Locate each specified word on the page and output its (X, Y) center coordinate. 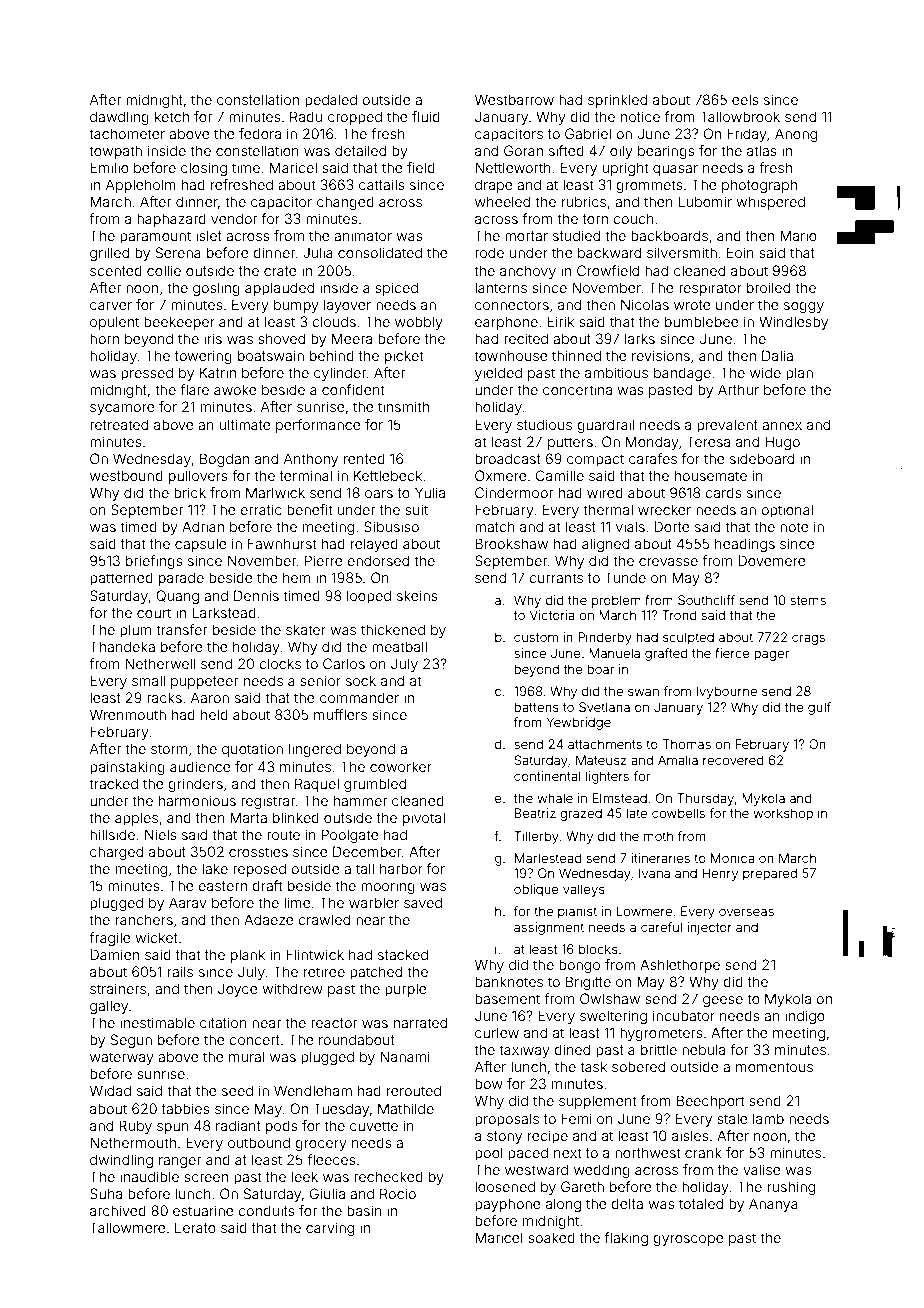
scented (116, 270)
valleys (584, 890)
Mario (798, 235)
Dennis (256, 595)
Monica (733, 858)
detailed (360, 150)
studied (576, 235)
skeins (417, 595)
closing (204, 169)
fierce (732, 653)
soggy (804, 307)
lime (297, 902)
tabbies (186, 1108)
